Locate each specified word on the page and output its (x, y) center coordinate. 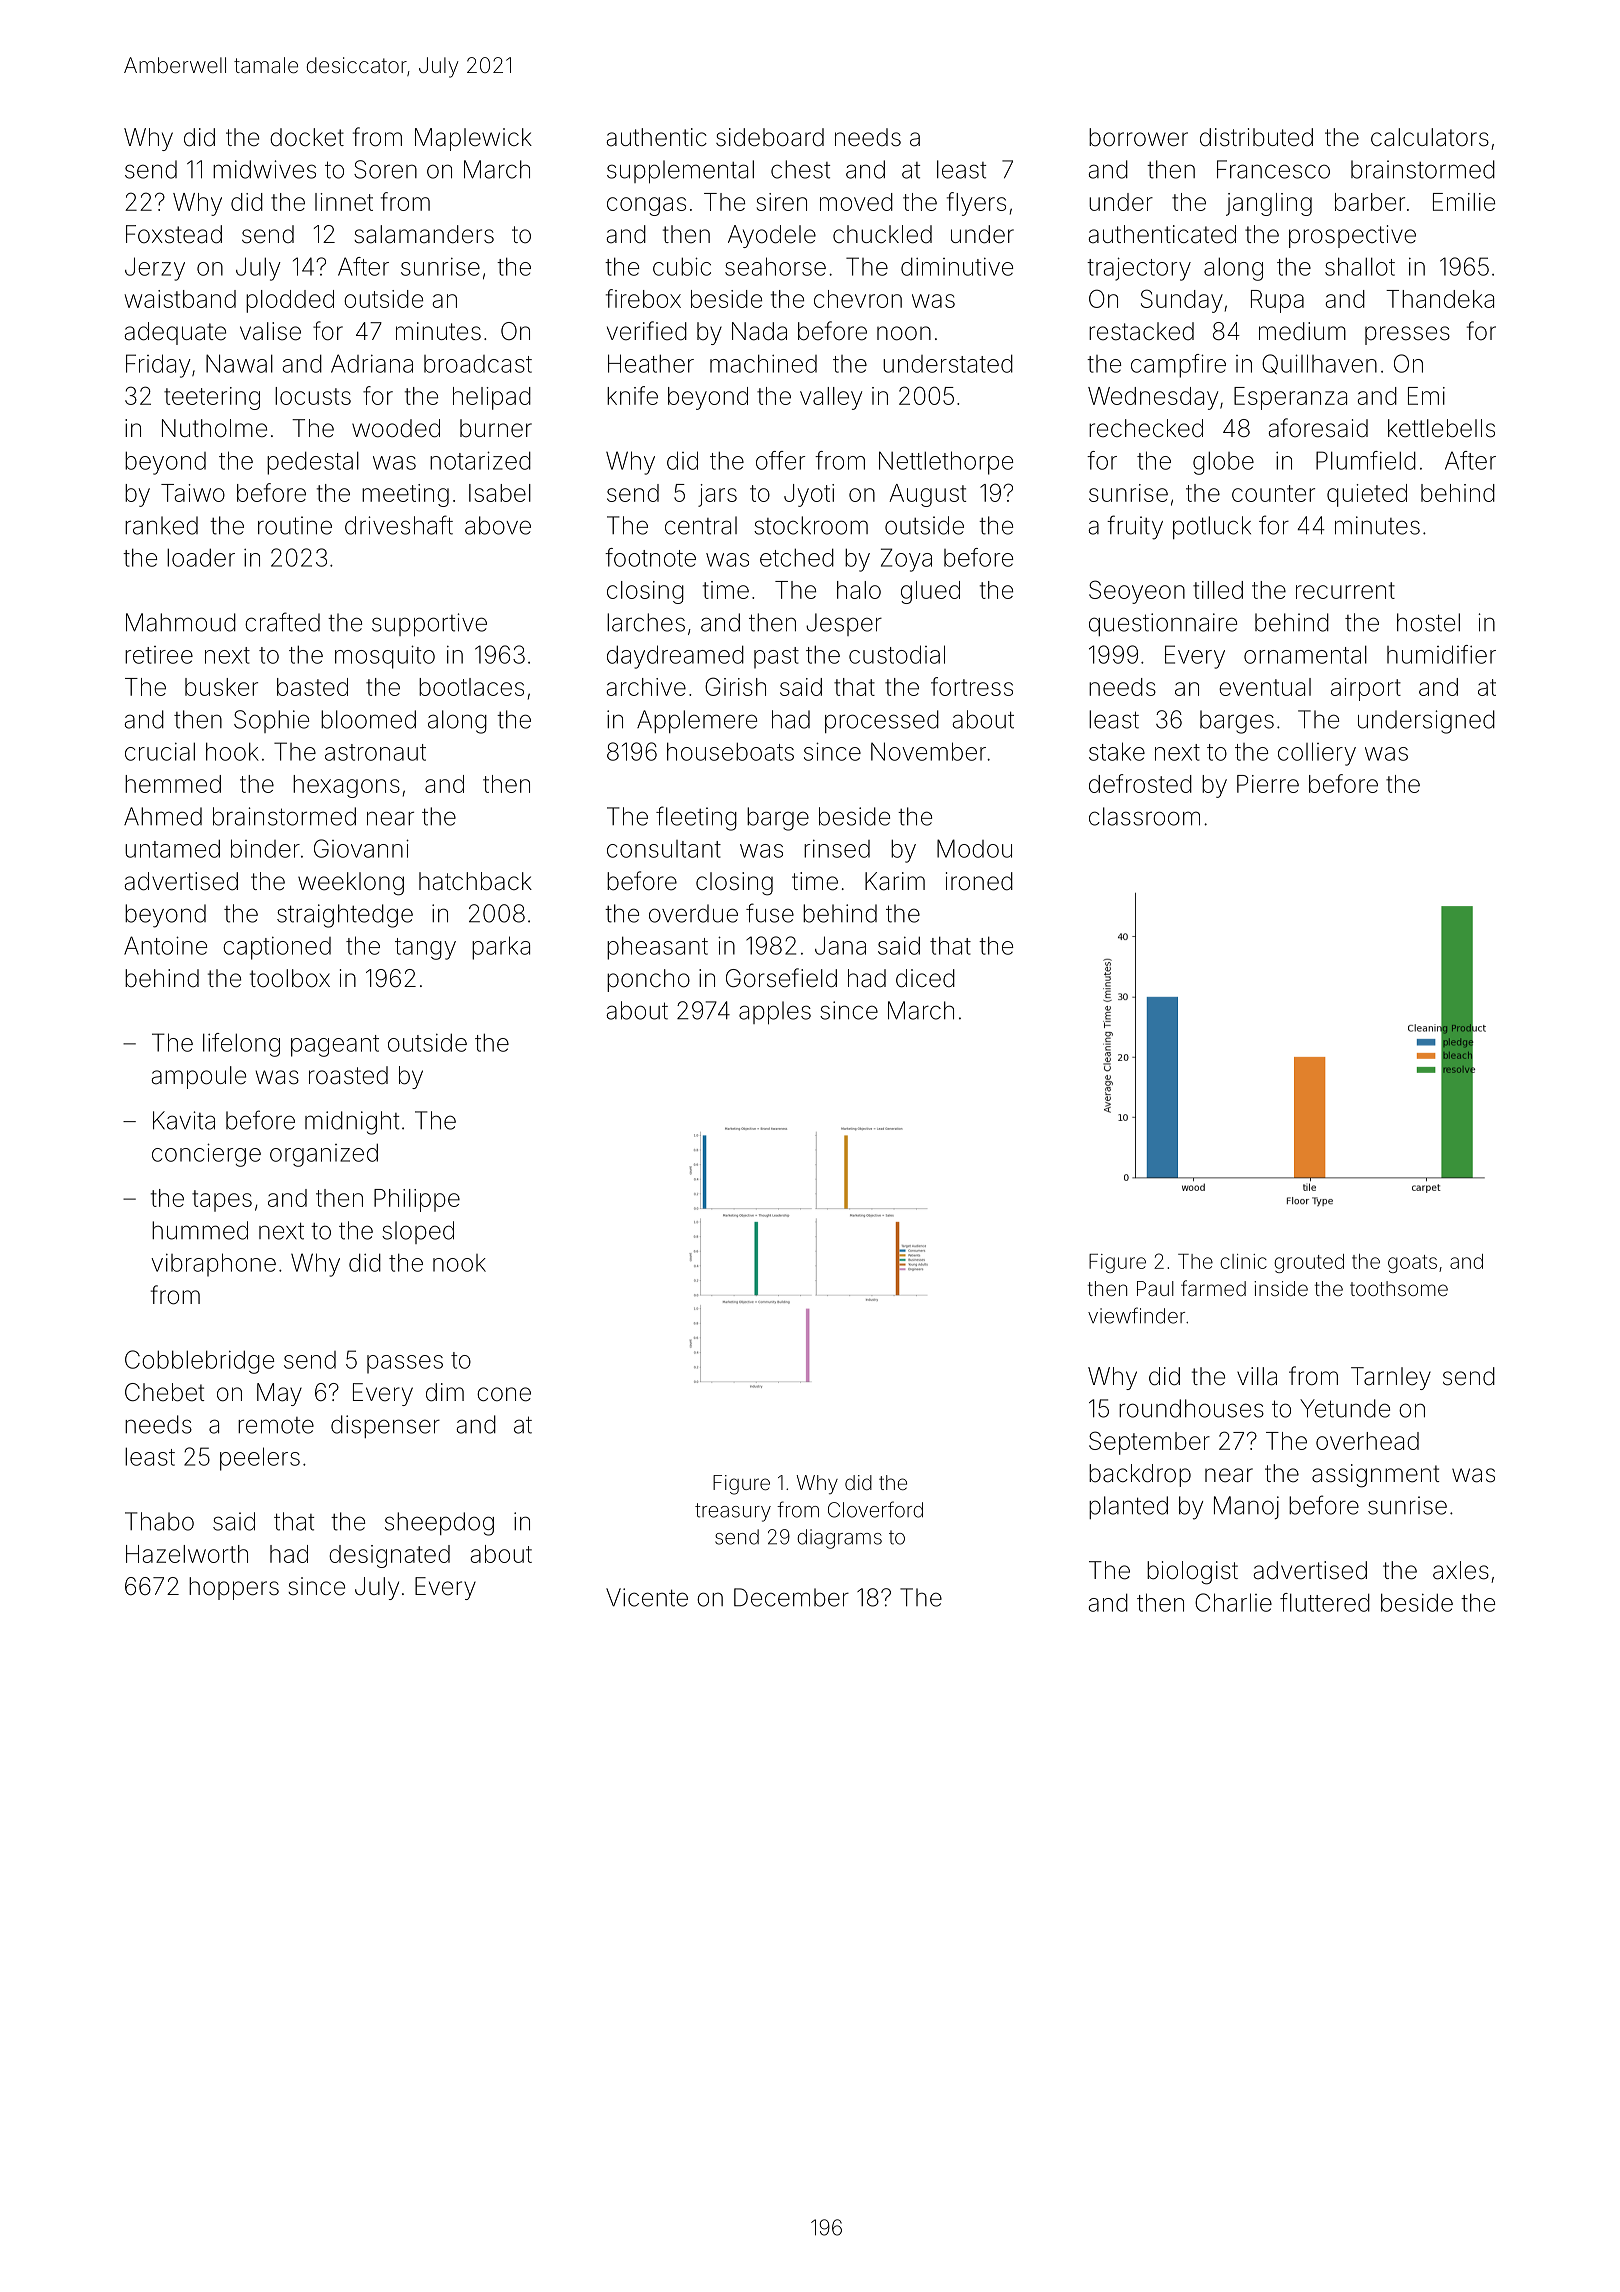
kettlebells (1441, 428)
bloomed (368, 719)
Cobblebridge (199, 1362)
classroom (1144, 816)
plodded (290, 301)
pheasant (657, 948)
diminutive (957, 266)
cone (504, 1394)
